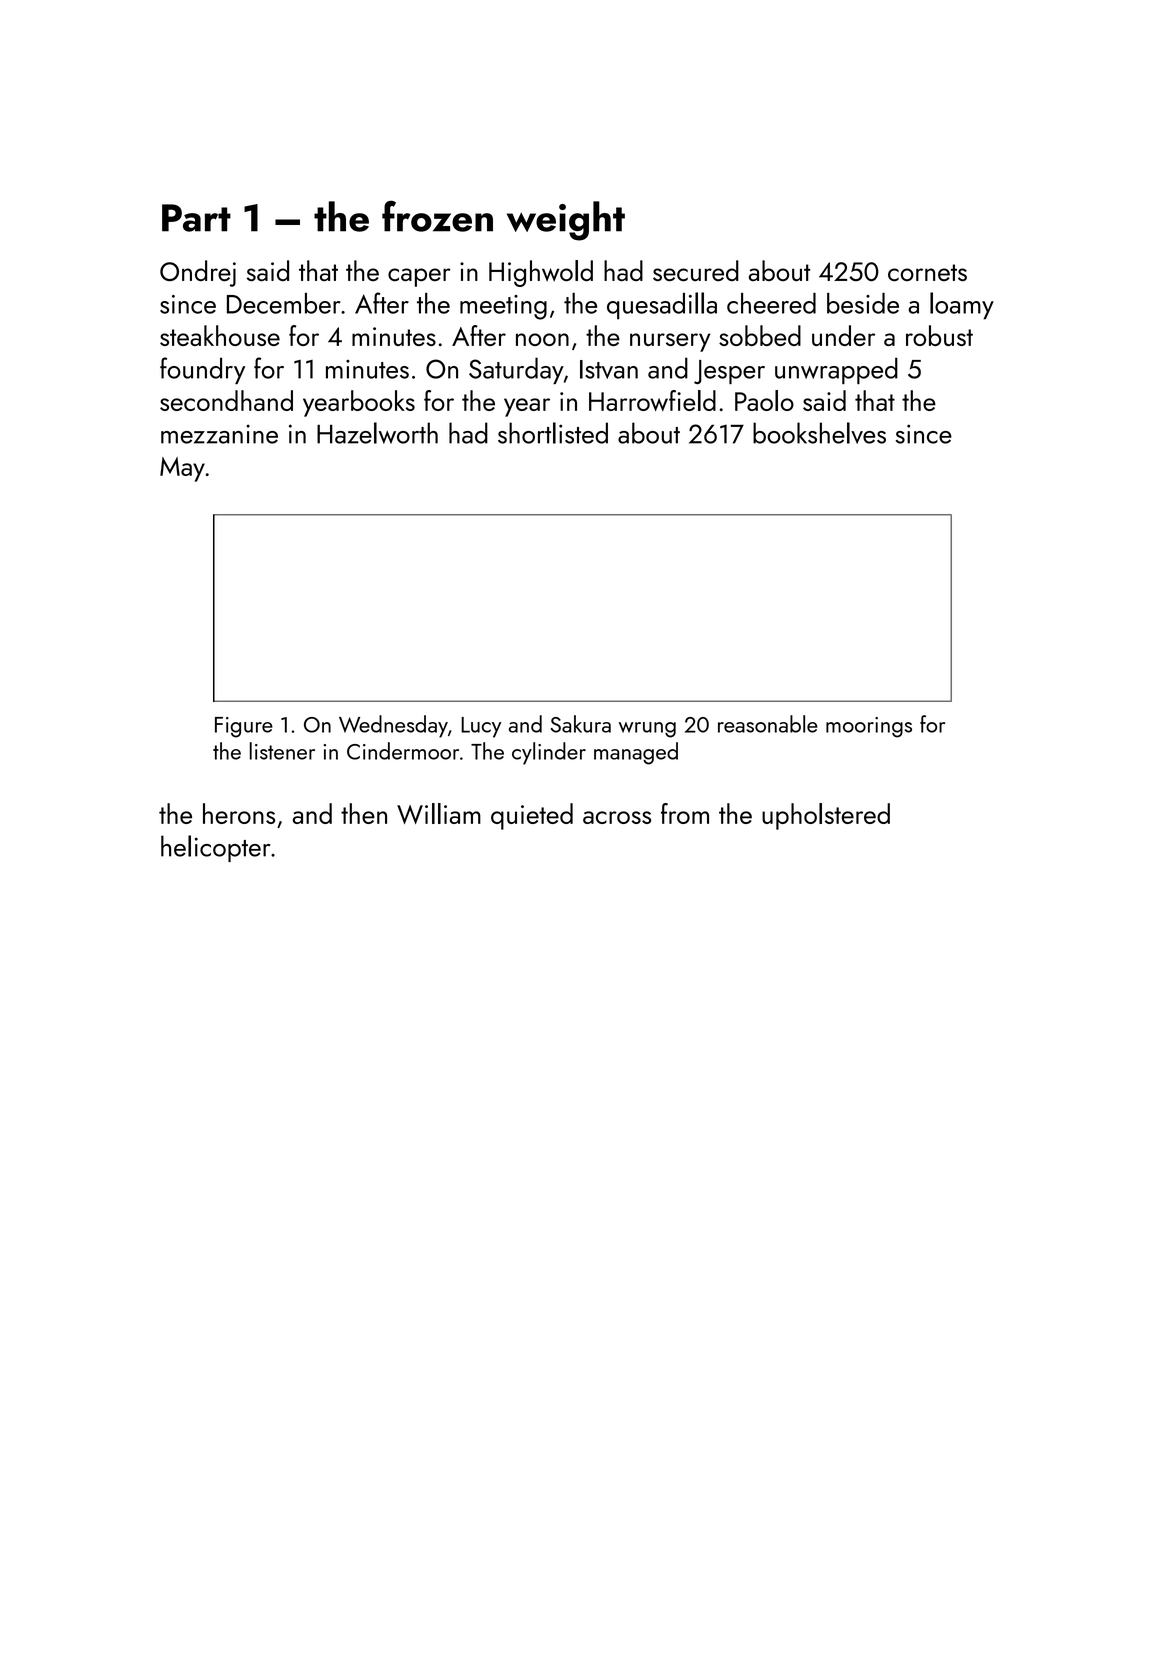  I want to click on Ondrej, so click(198, 273).
